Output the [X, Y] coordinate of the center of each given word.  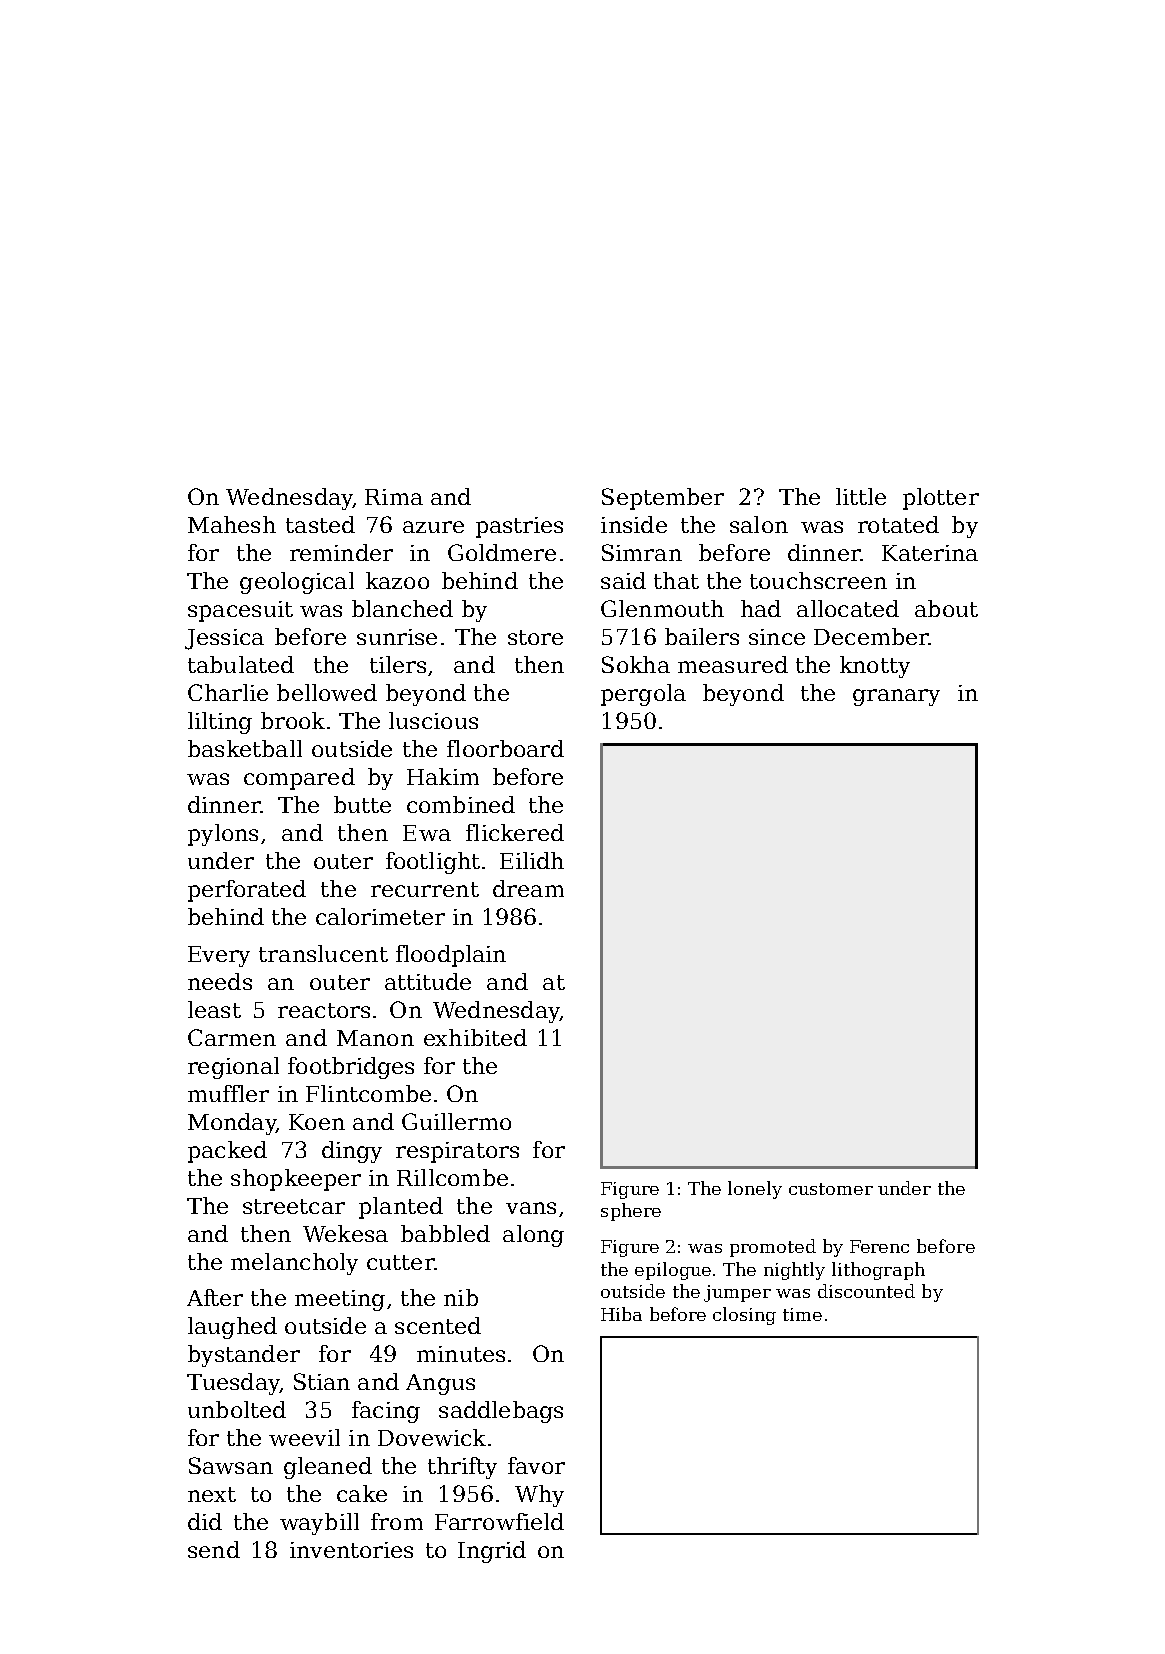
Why [539, 1496]
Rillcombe [452, 1177]
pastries [519, 527]
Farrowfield [499, 1521]
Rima [394, 497]
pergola [643, 695]
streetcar [294, 1206]
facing [386, 1412]
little [861, 496]
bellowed [327, 692]
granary [896, 697]
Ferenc [879, 1246]
